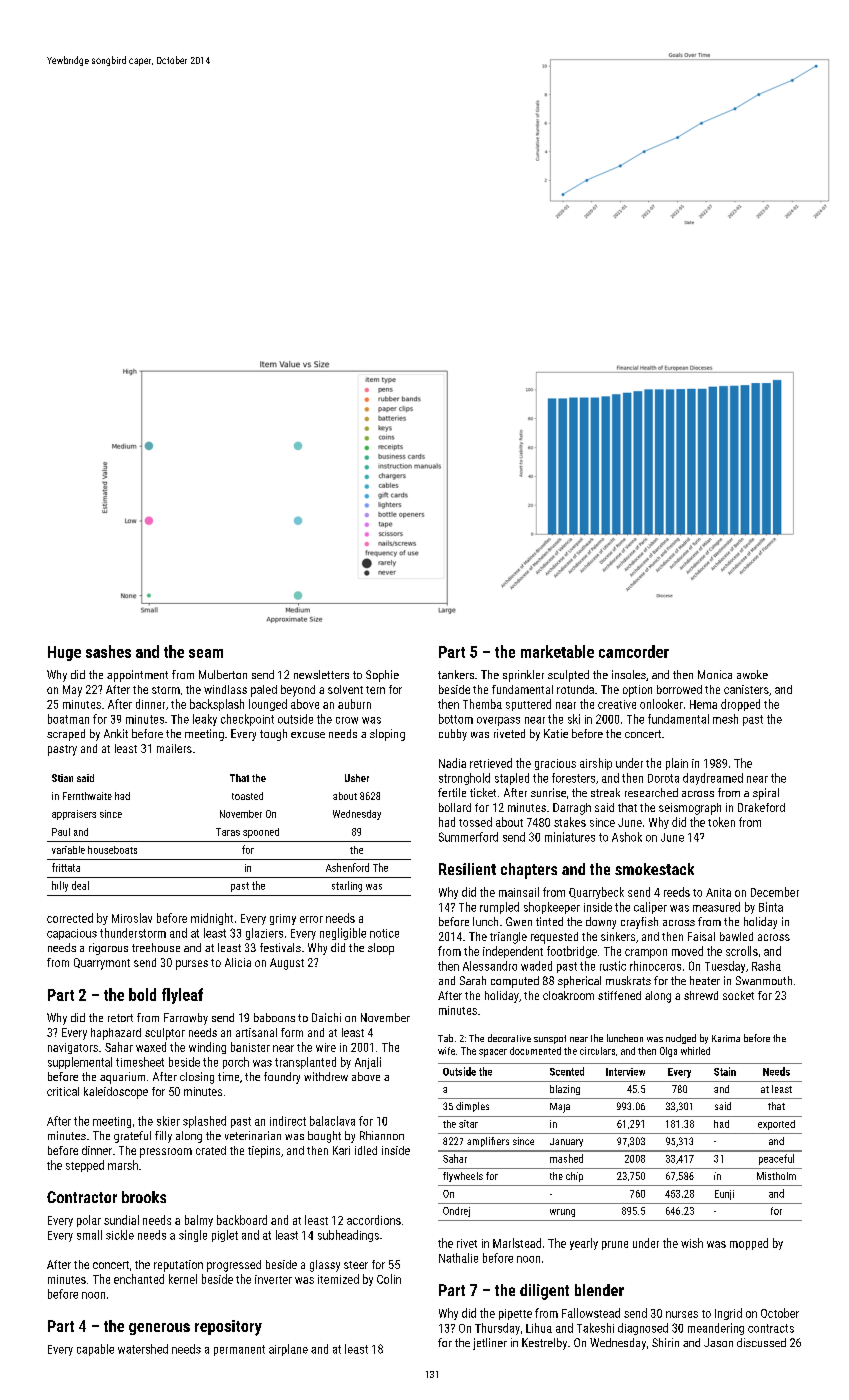 Image resolution: width=849 pixels, height=1400 pixels. Describe the element at coordinates (387, 735) in the image. I see `sloping` at that location.
